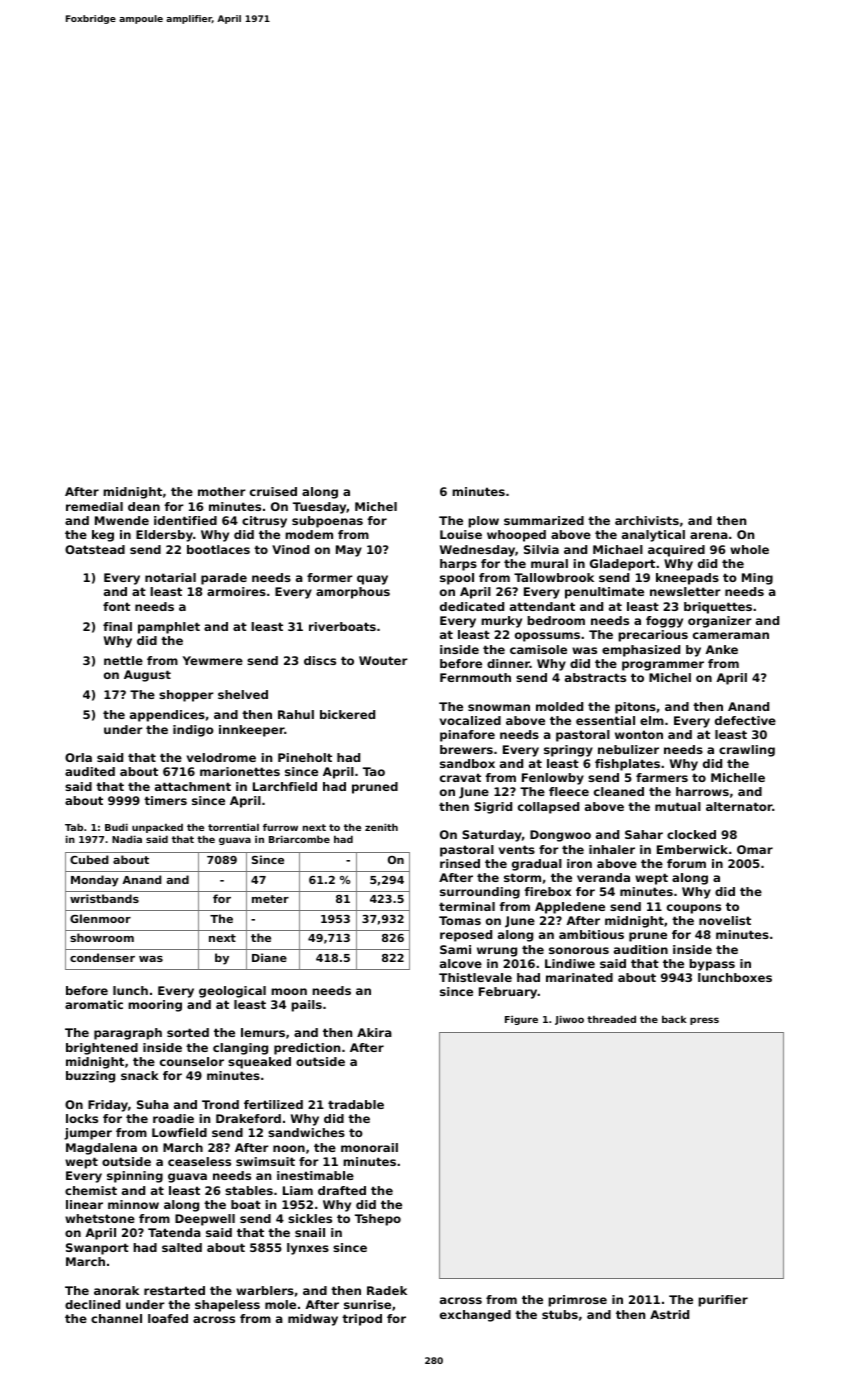 This page has width=849, height=1400. What do you see at coordinates (289, 991) in the page?
I see `moon` at bounding box center [289, 991].
